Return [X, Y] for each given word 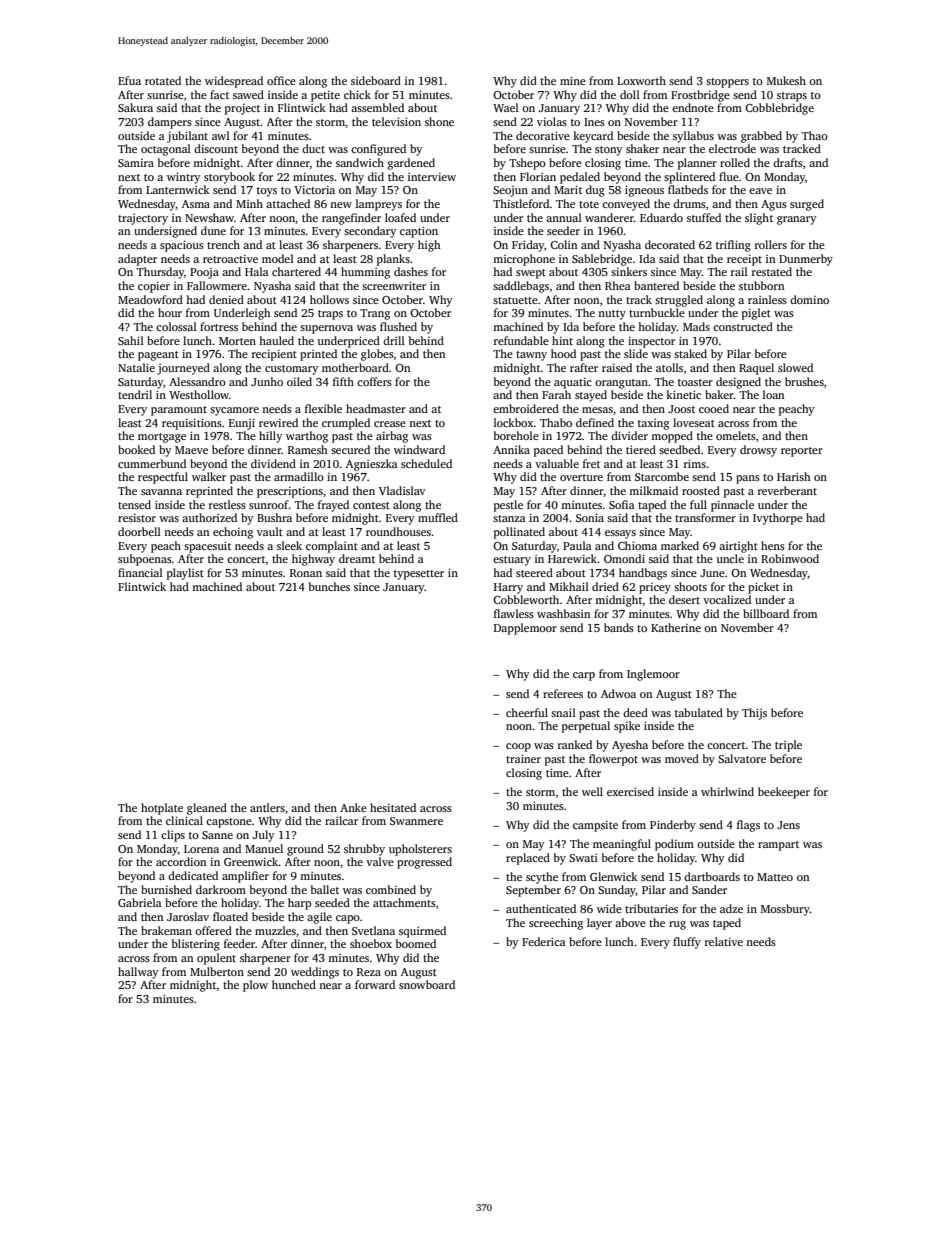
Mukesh [786, 80]
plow [255, 986]
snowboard [427, 984]
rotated [163, 80]
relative [724, 941]
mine [573, 80]
